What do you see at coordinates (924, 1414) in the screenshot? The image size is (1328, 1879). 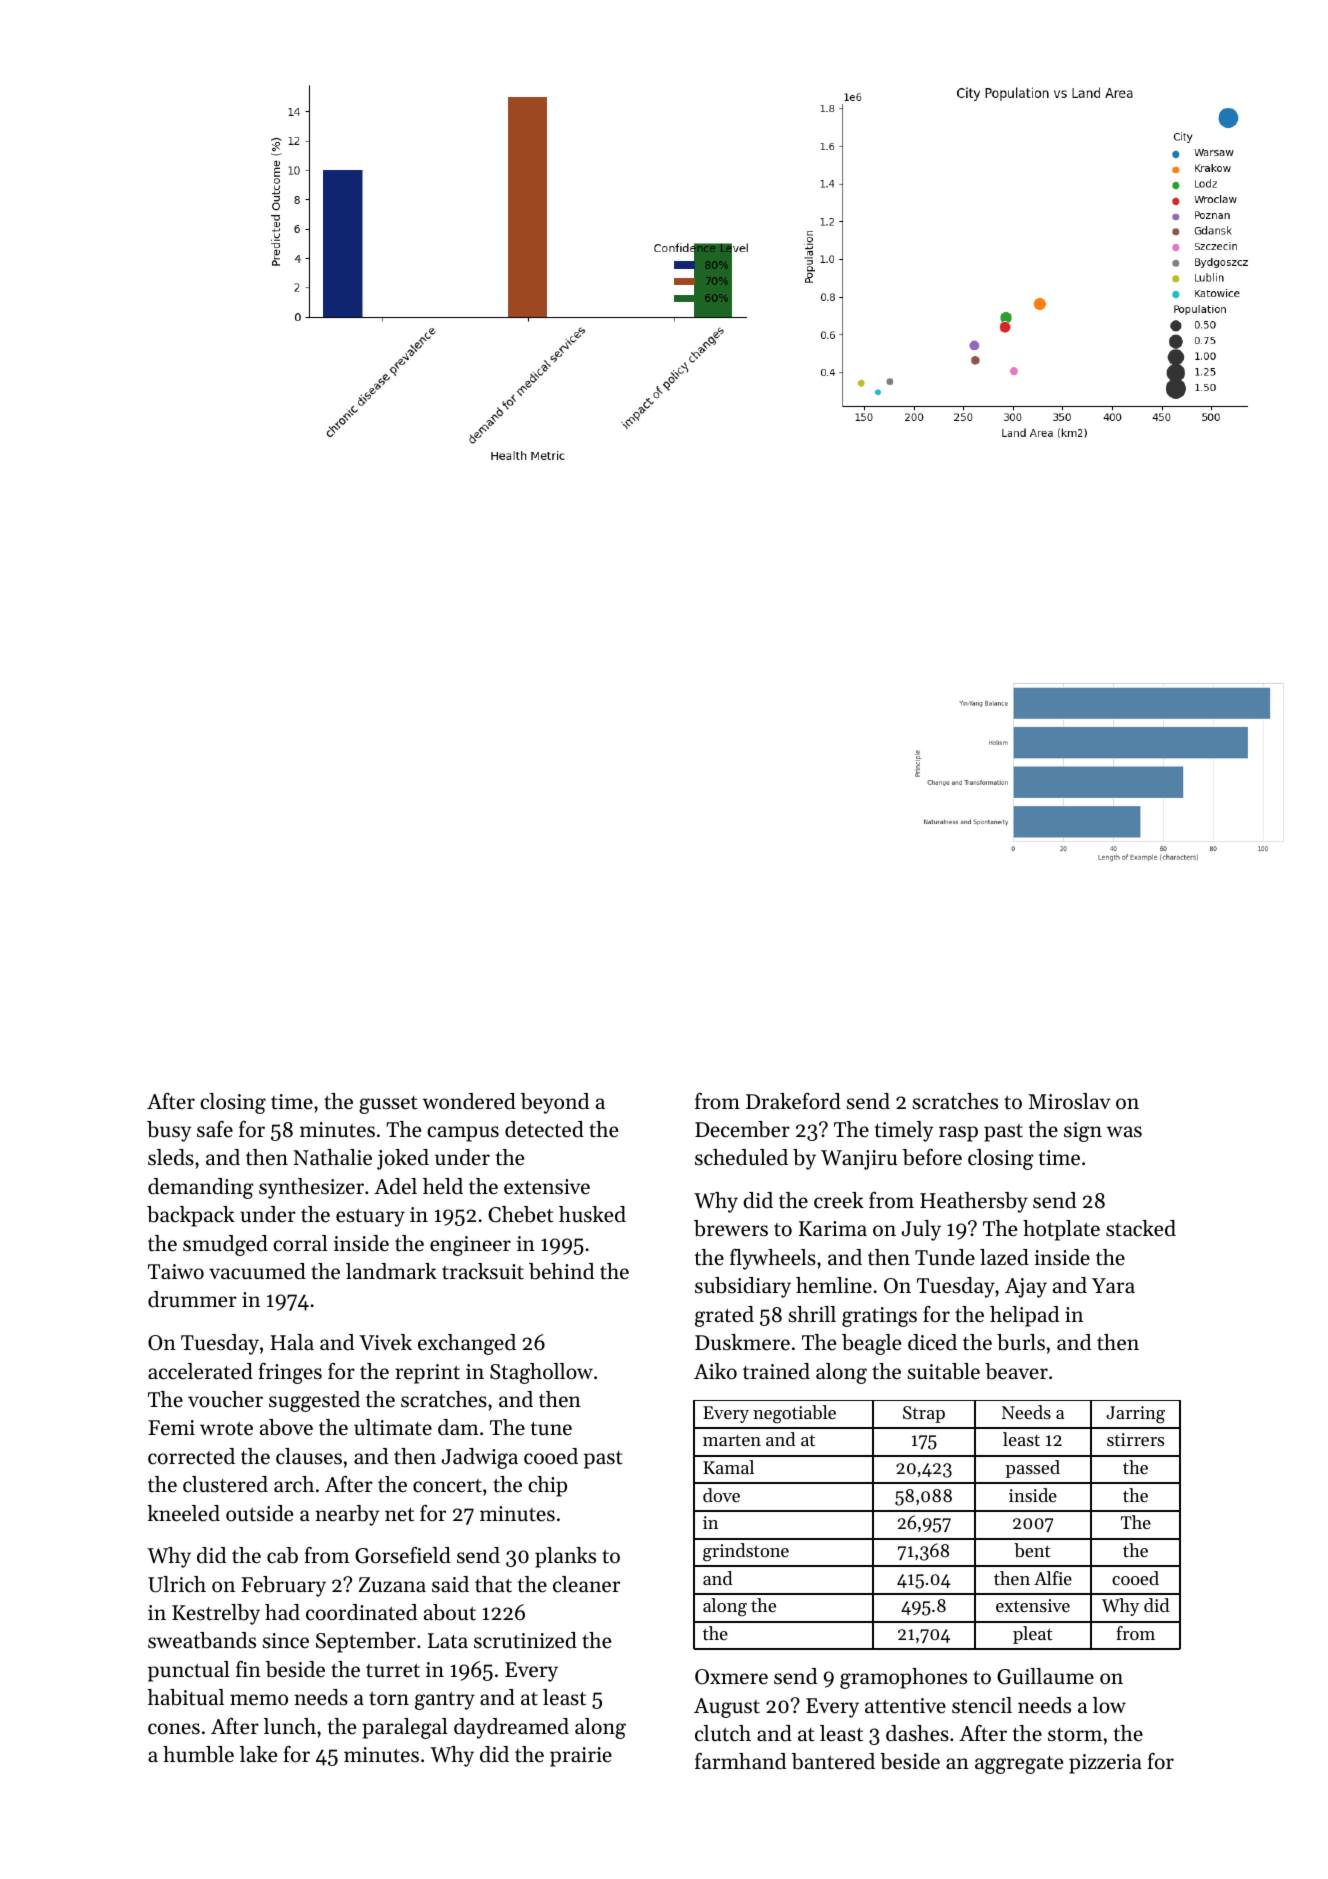 I see `Strap` at bounding box center [924, 1414].
